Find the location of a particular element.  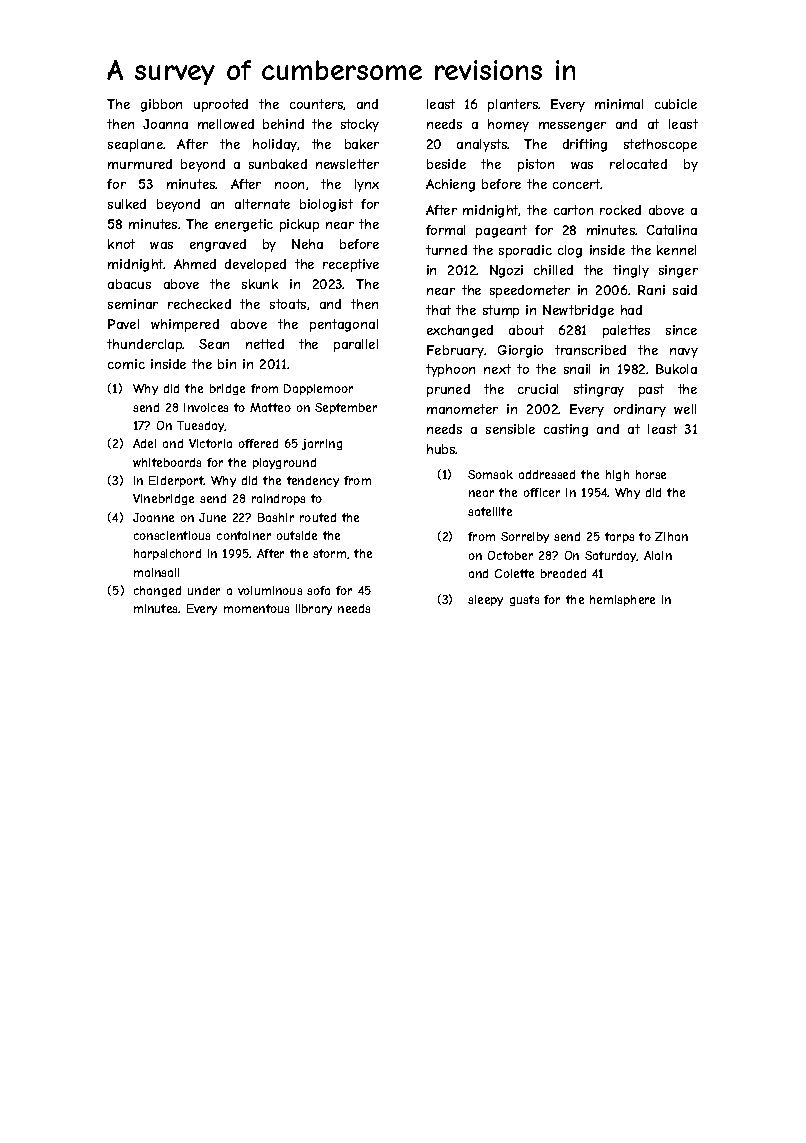

momentous is located at coordinates (256, 608).
